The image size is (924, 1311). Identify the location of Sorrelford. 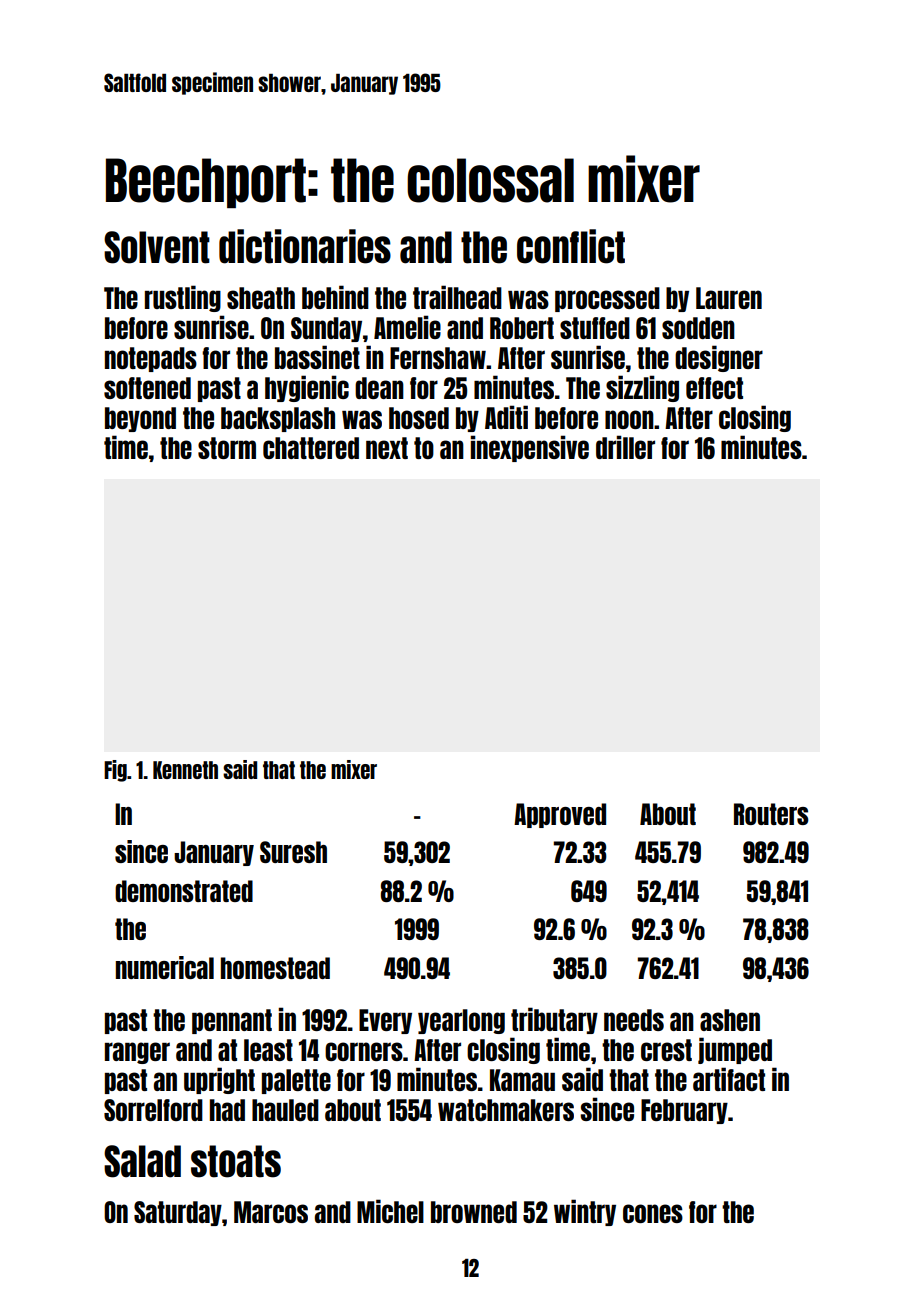
(153, 1110).
